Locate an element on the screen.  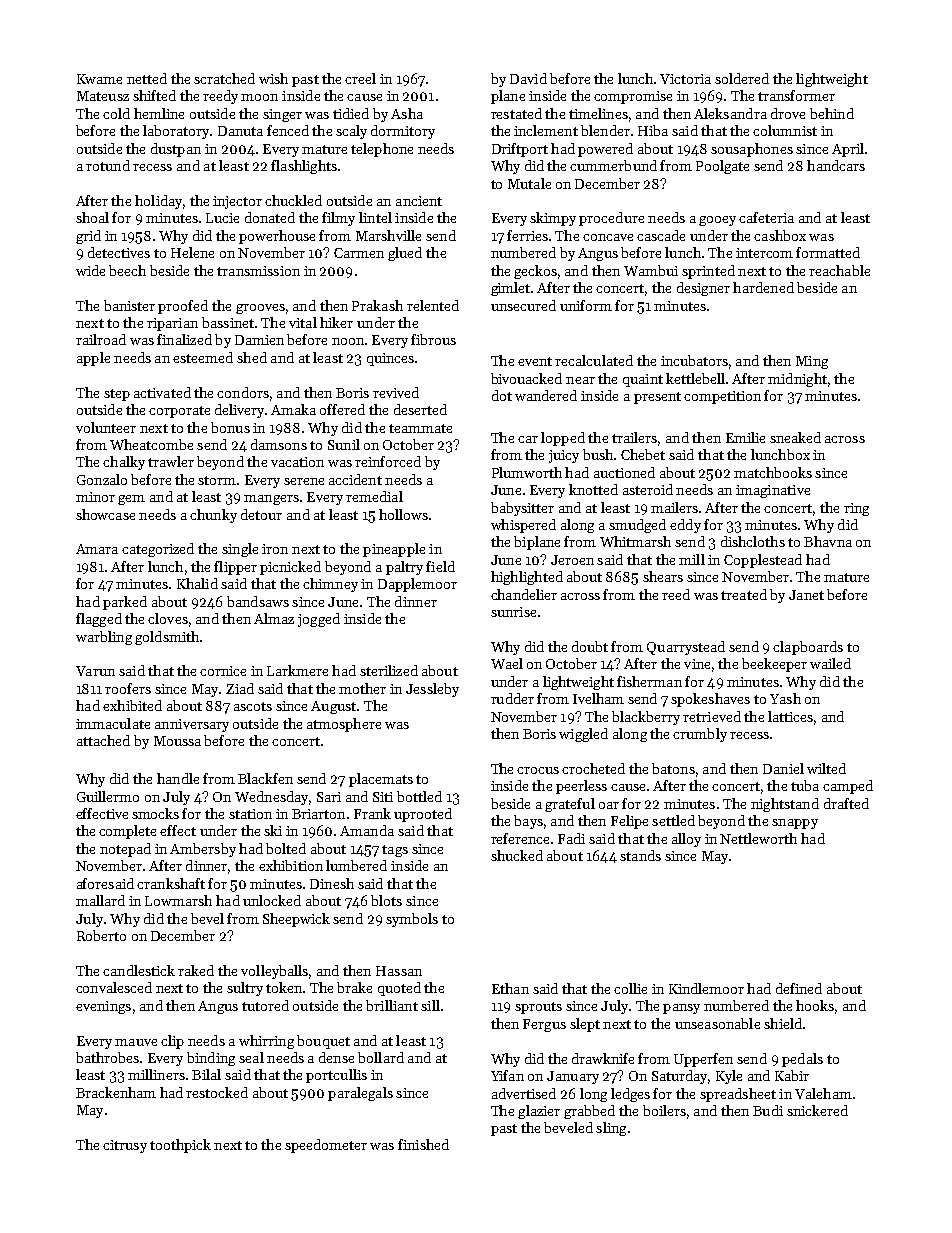
Damien is located at coordinates (259, 340).
